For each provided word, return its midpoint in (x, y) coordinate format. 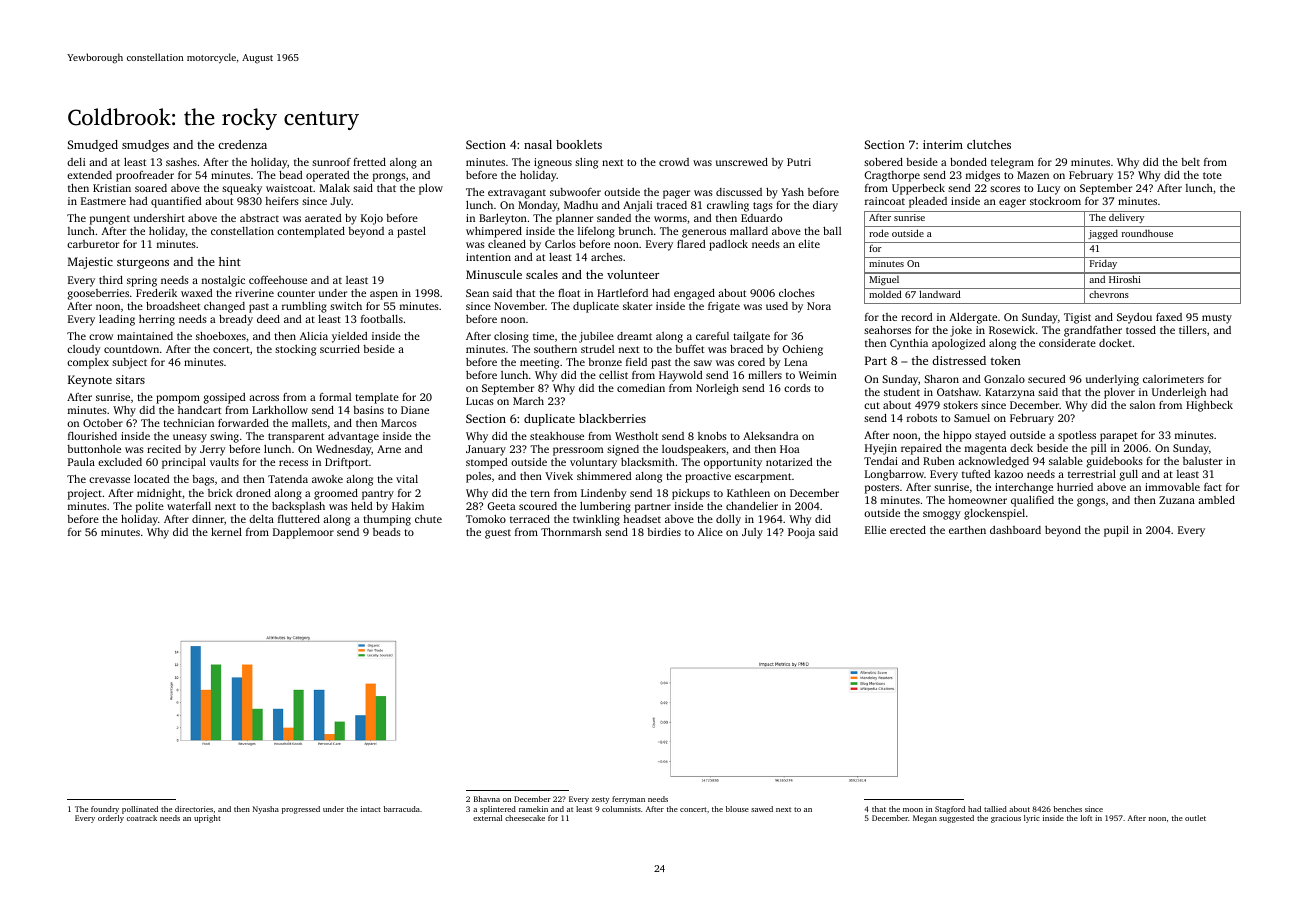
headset (642, 519)
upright (207, 819)
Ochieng (802, 350)
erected (908, 530)
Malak (335, 188)
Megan (925, 819)
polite (150, 507)
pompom (178, 399)
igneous (553, 163)
